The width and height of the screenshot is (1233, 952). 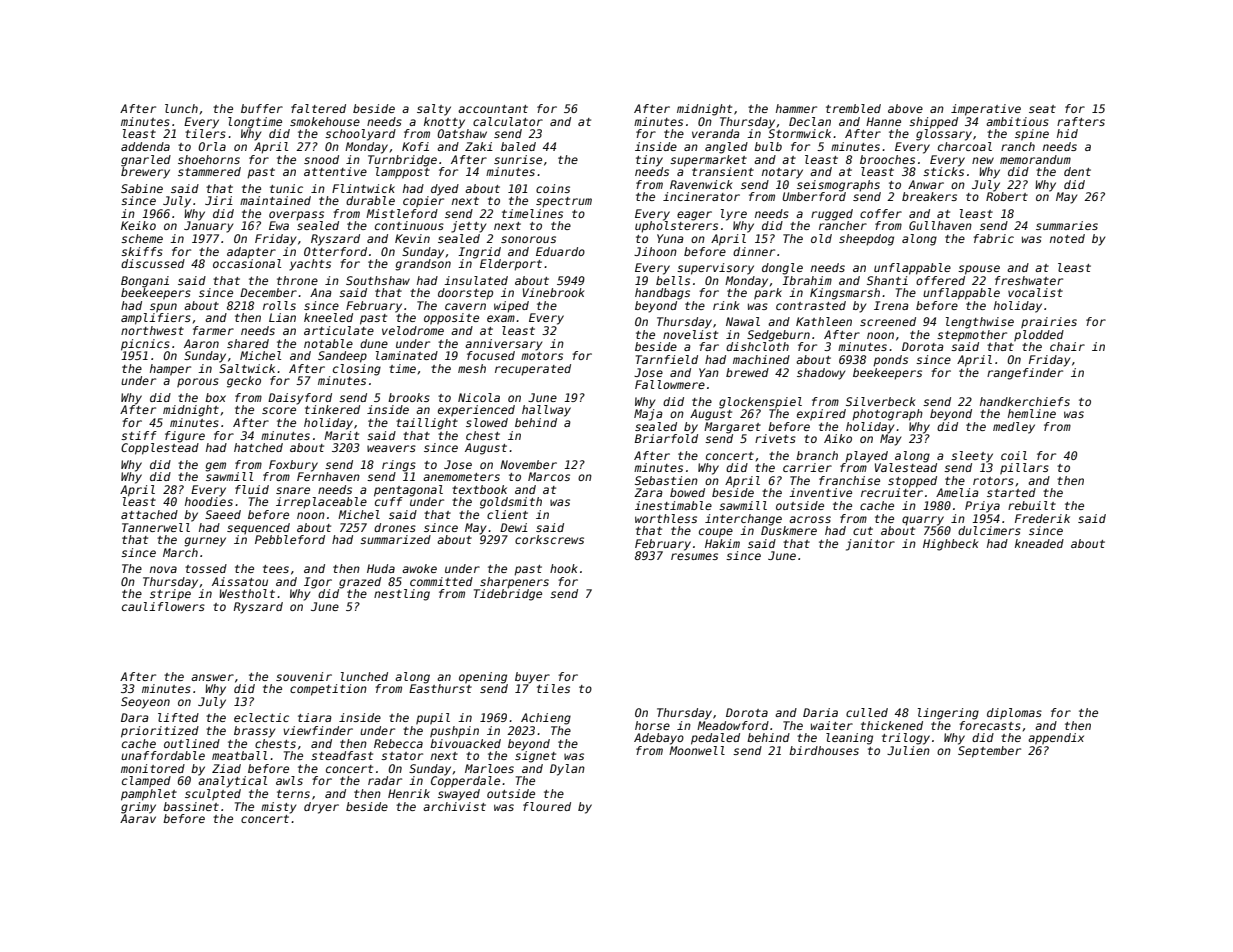 I want to click on floured, so click(x=547, y=806).
